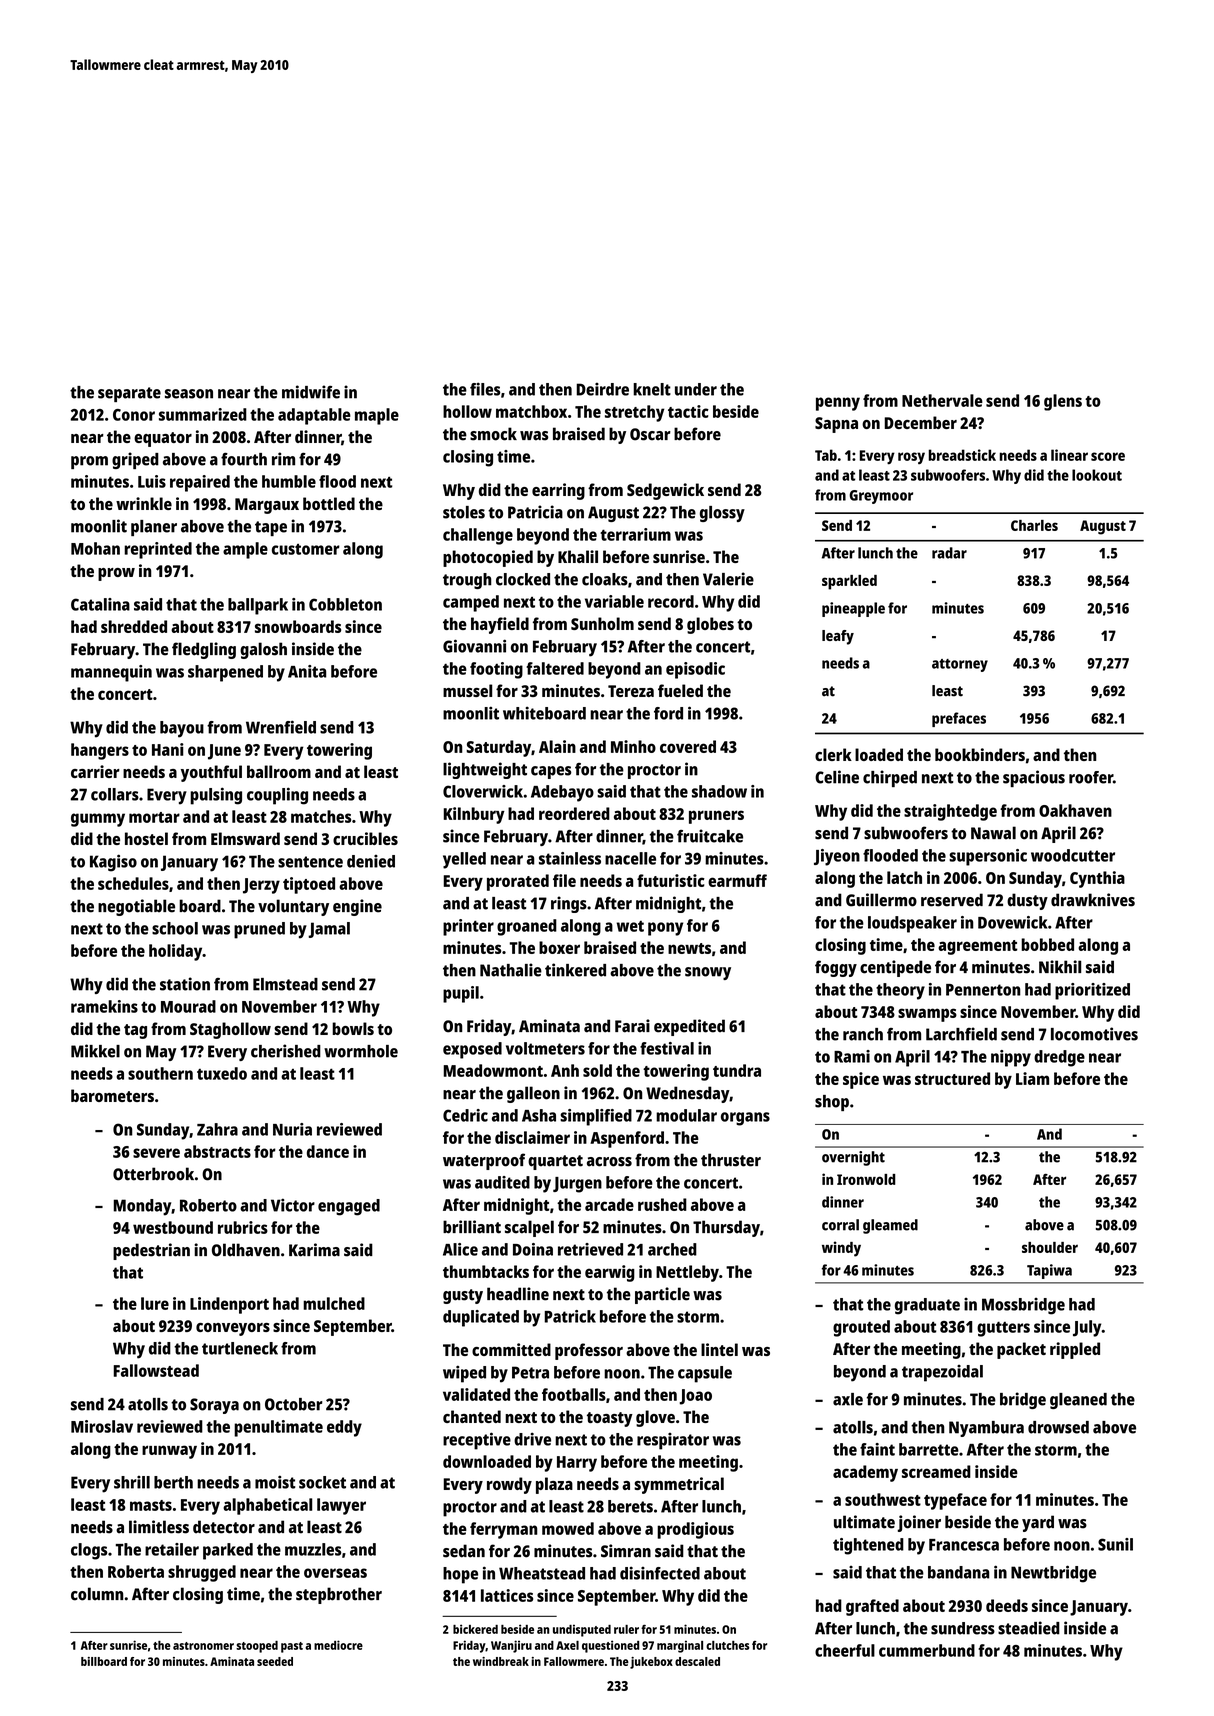 The width and height of the image is (1214, 1716). What do you see at coordinates (852, 1056) in the image?
I see `Rami` at bounding box center [852, 1056].
